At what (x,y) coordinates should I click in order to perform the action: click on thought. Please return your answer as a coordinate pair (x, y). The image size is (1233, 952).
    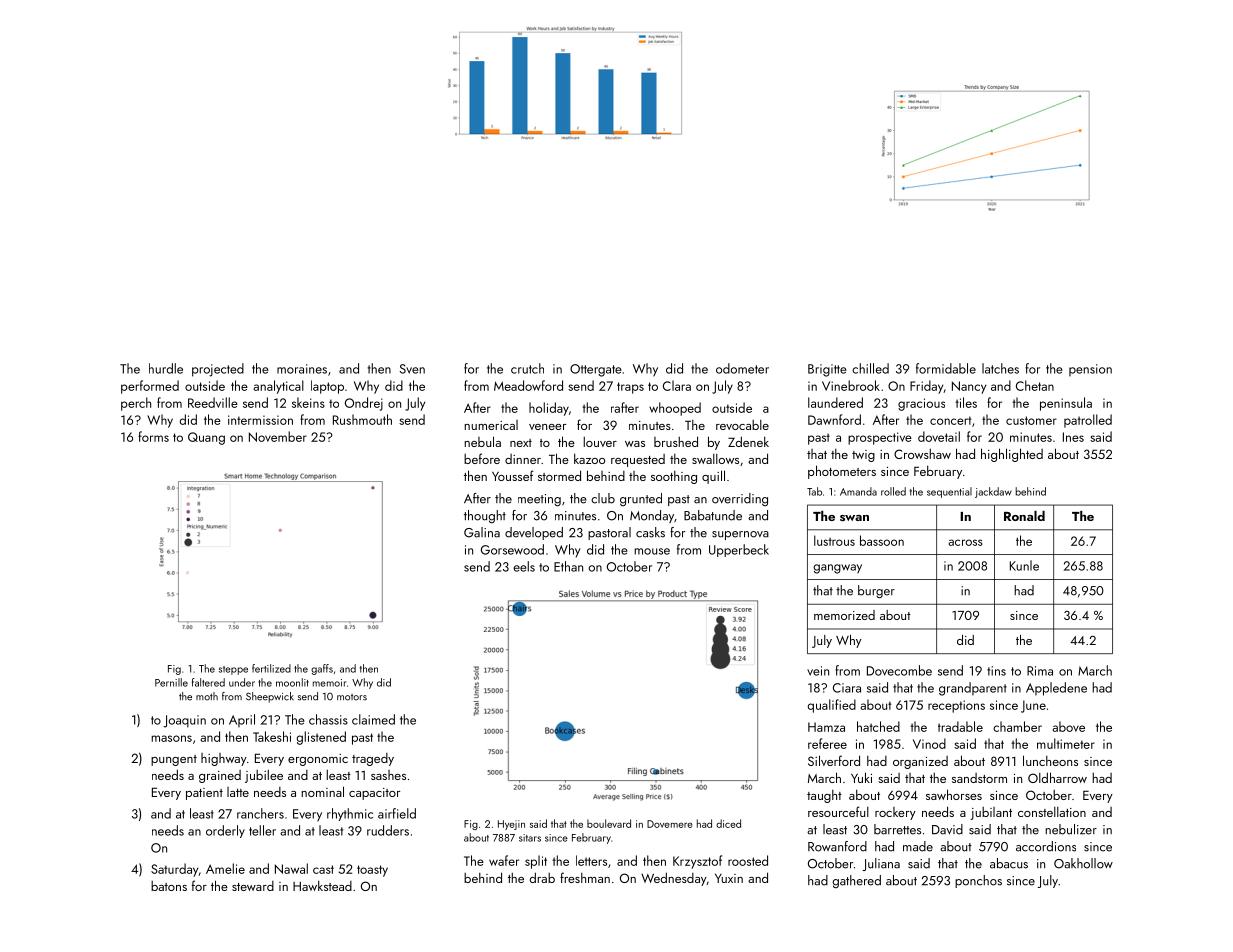
    Looking at the image, I should click on (485, 517).
